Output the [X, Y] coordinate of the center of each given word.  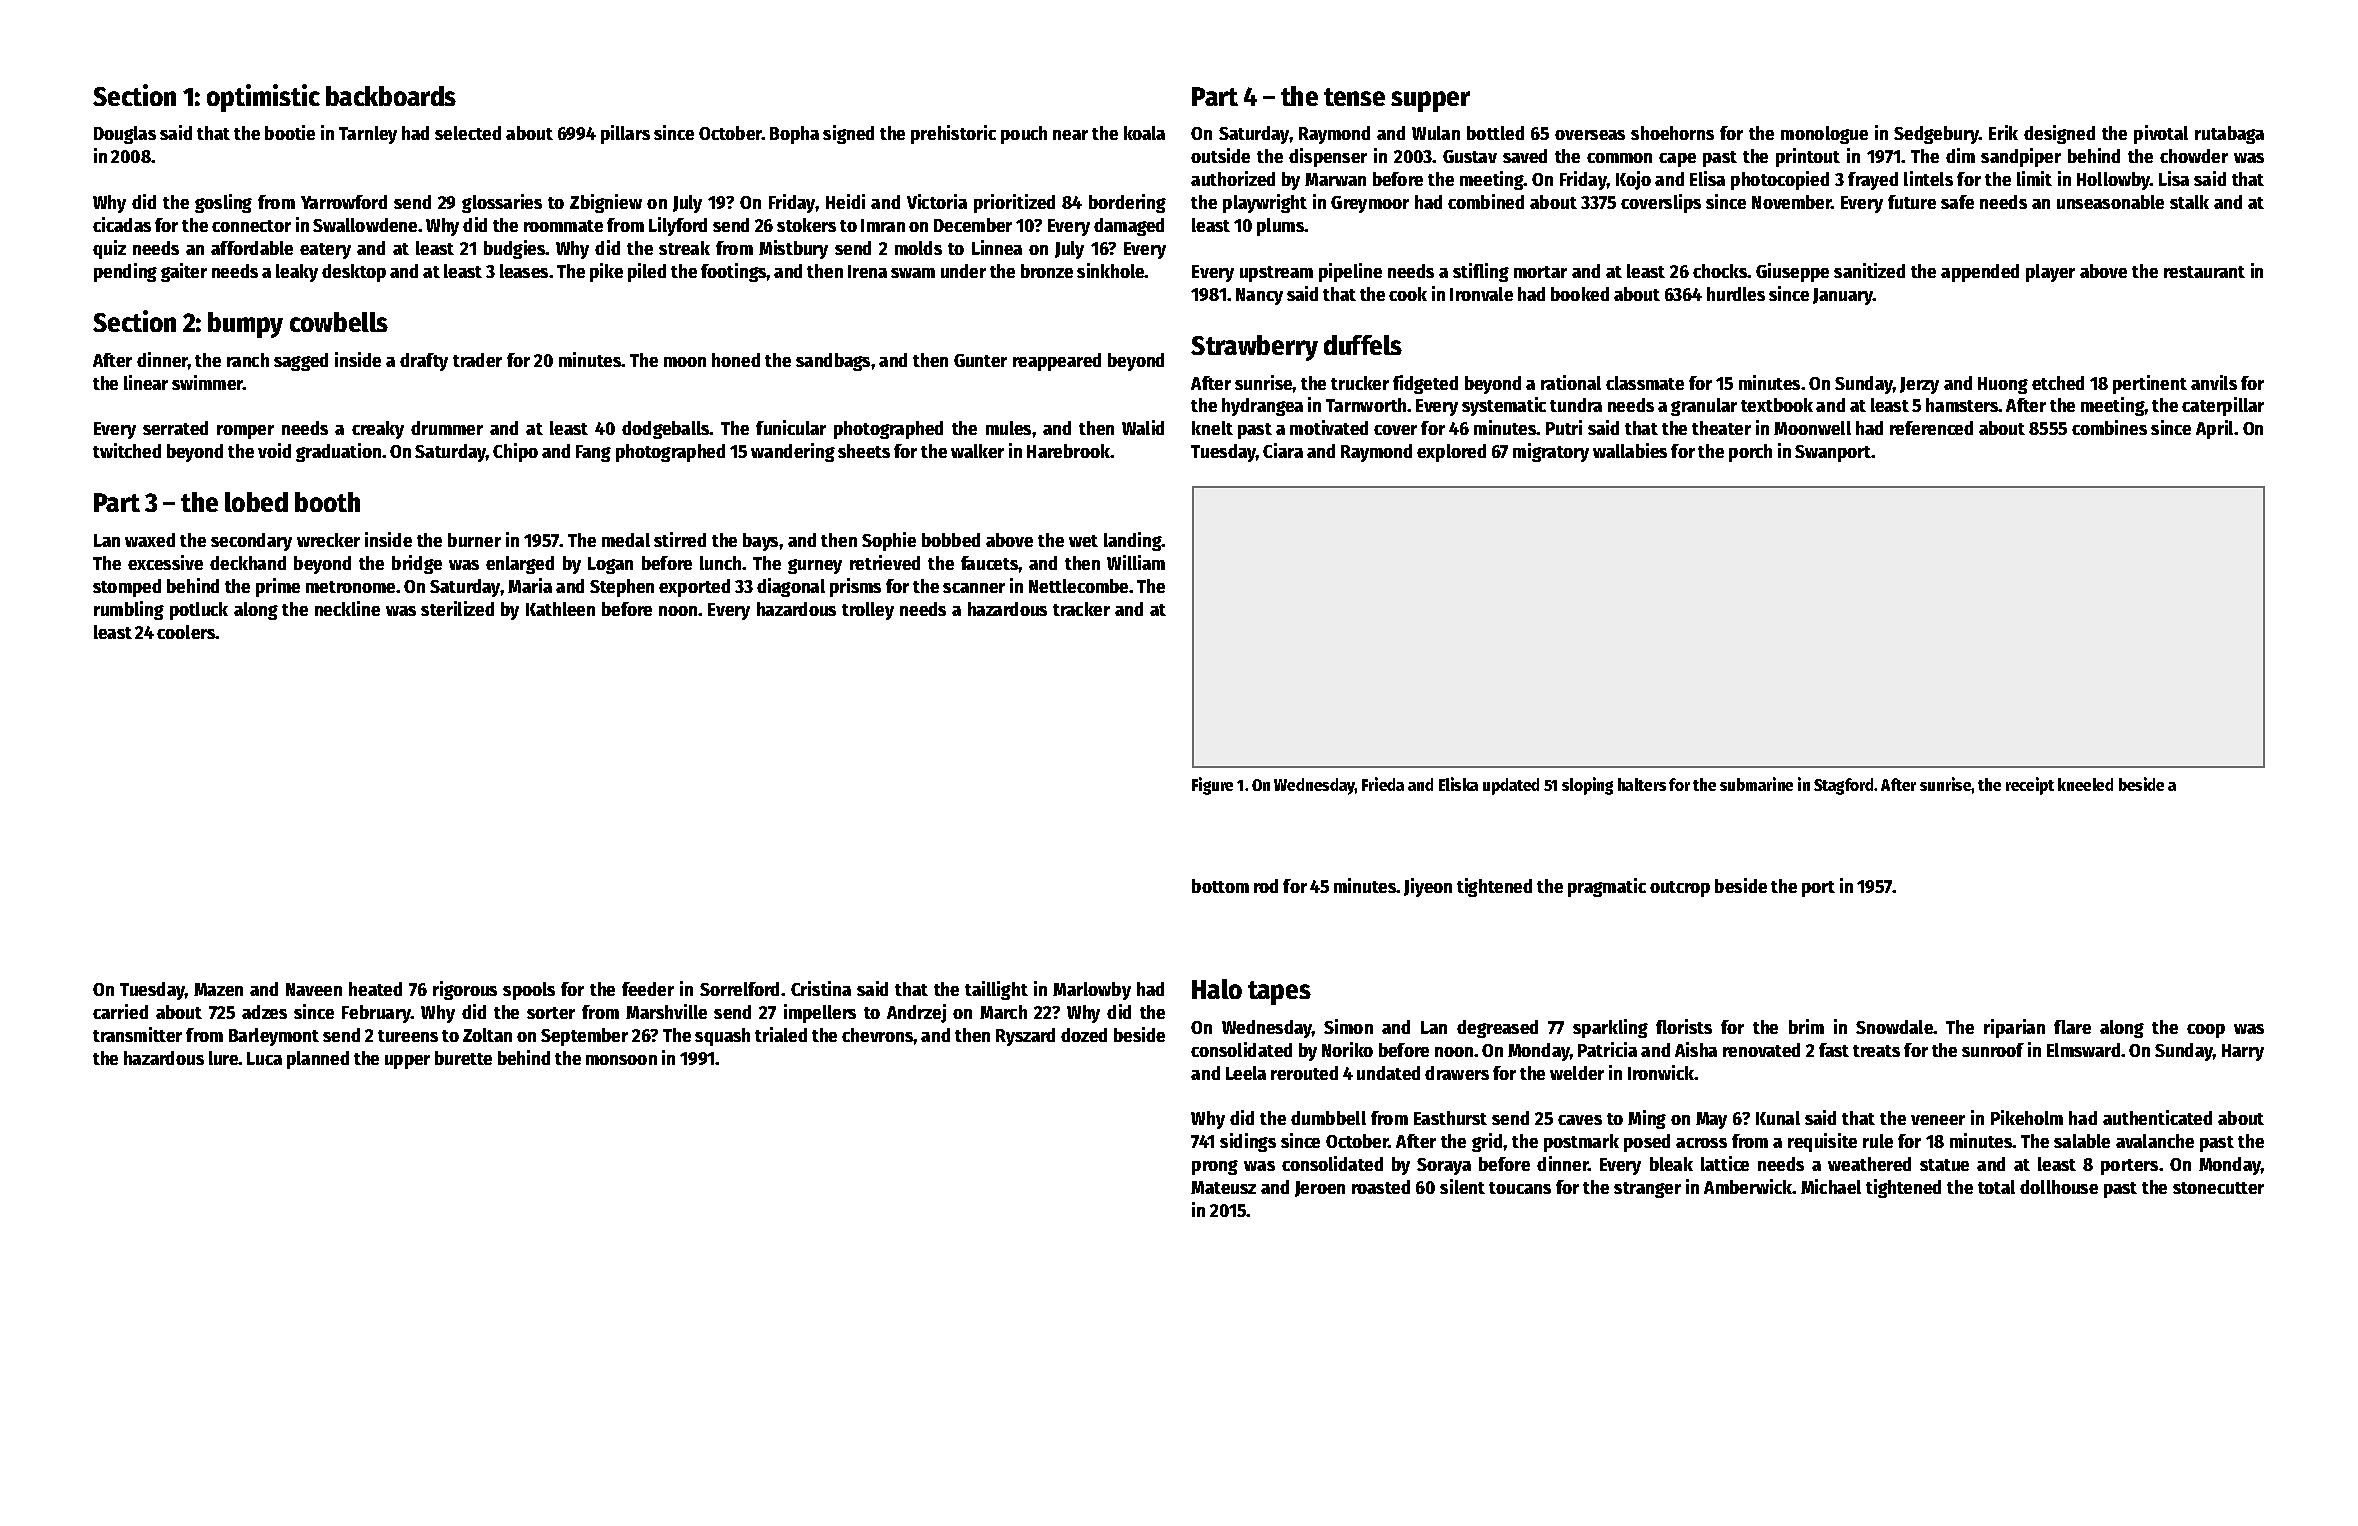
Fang [593, 453]
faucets [990, 563]
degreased [1497, 1029]
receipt [2030, 786]
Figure [1212, 786]
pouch [1024, 135]
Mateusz [1223, 1187]
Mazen [218, 989]
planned [318, 1060]
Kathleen [560, 609]
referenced [1931, 428]
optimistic [263, 98]
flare [2072, 1027]
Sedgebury [1936, 135]
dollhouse [2059, 1187]
